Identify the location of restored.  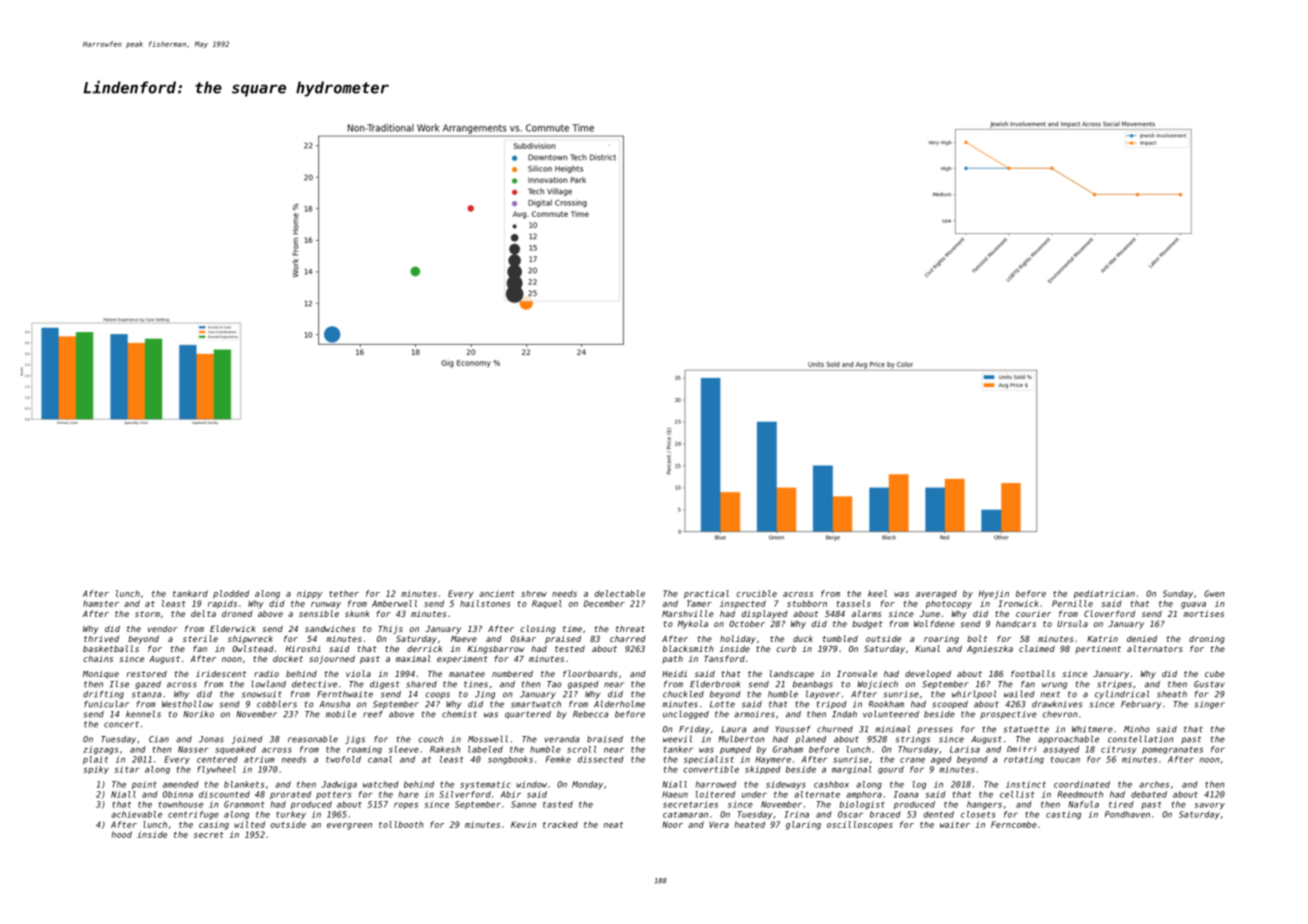
(146, 673).
